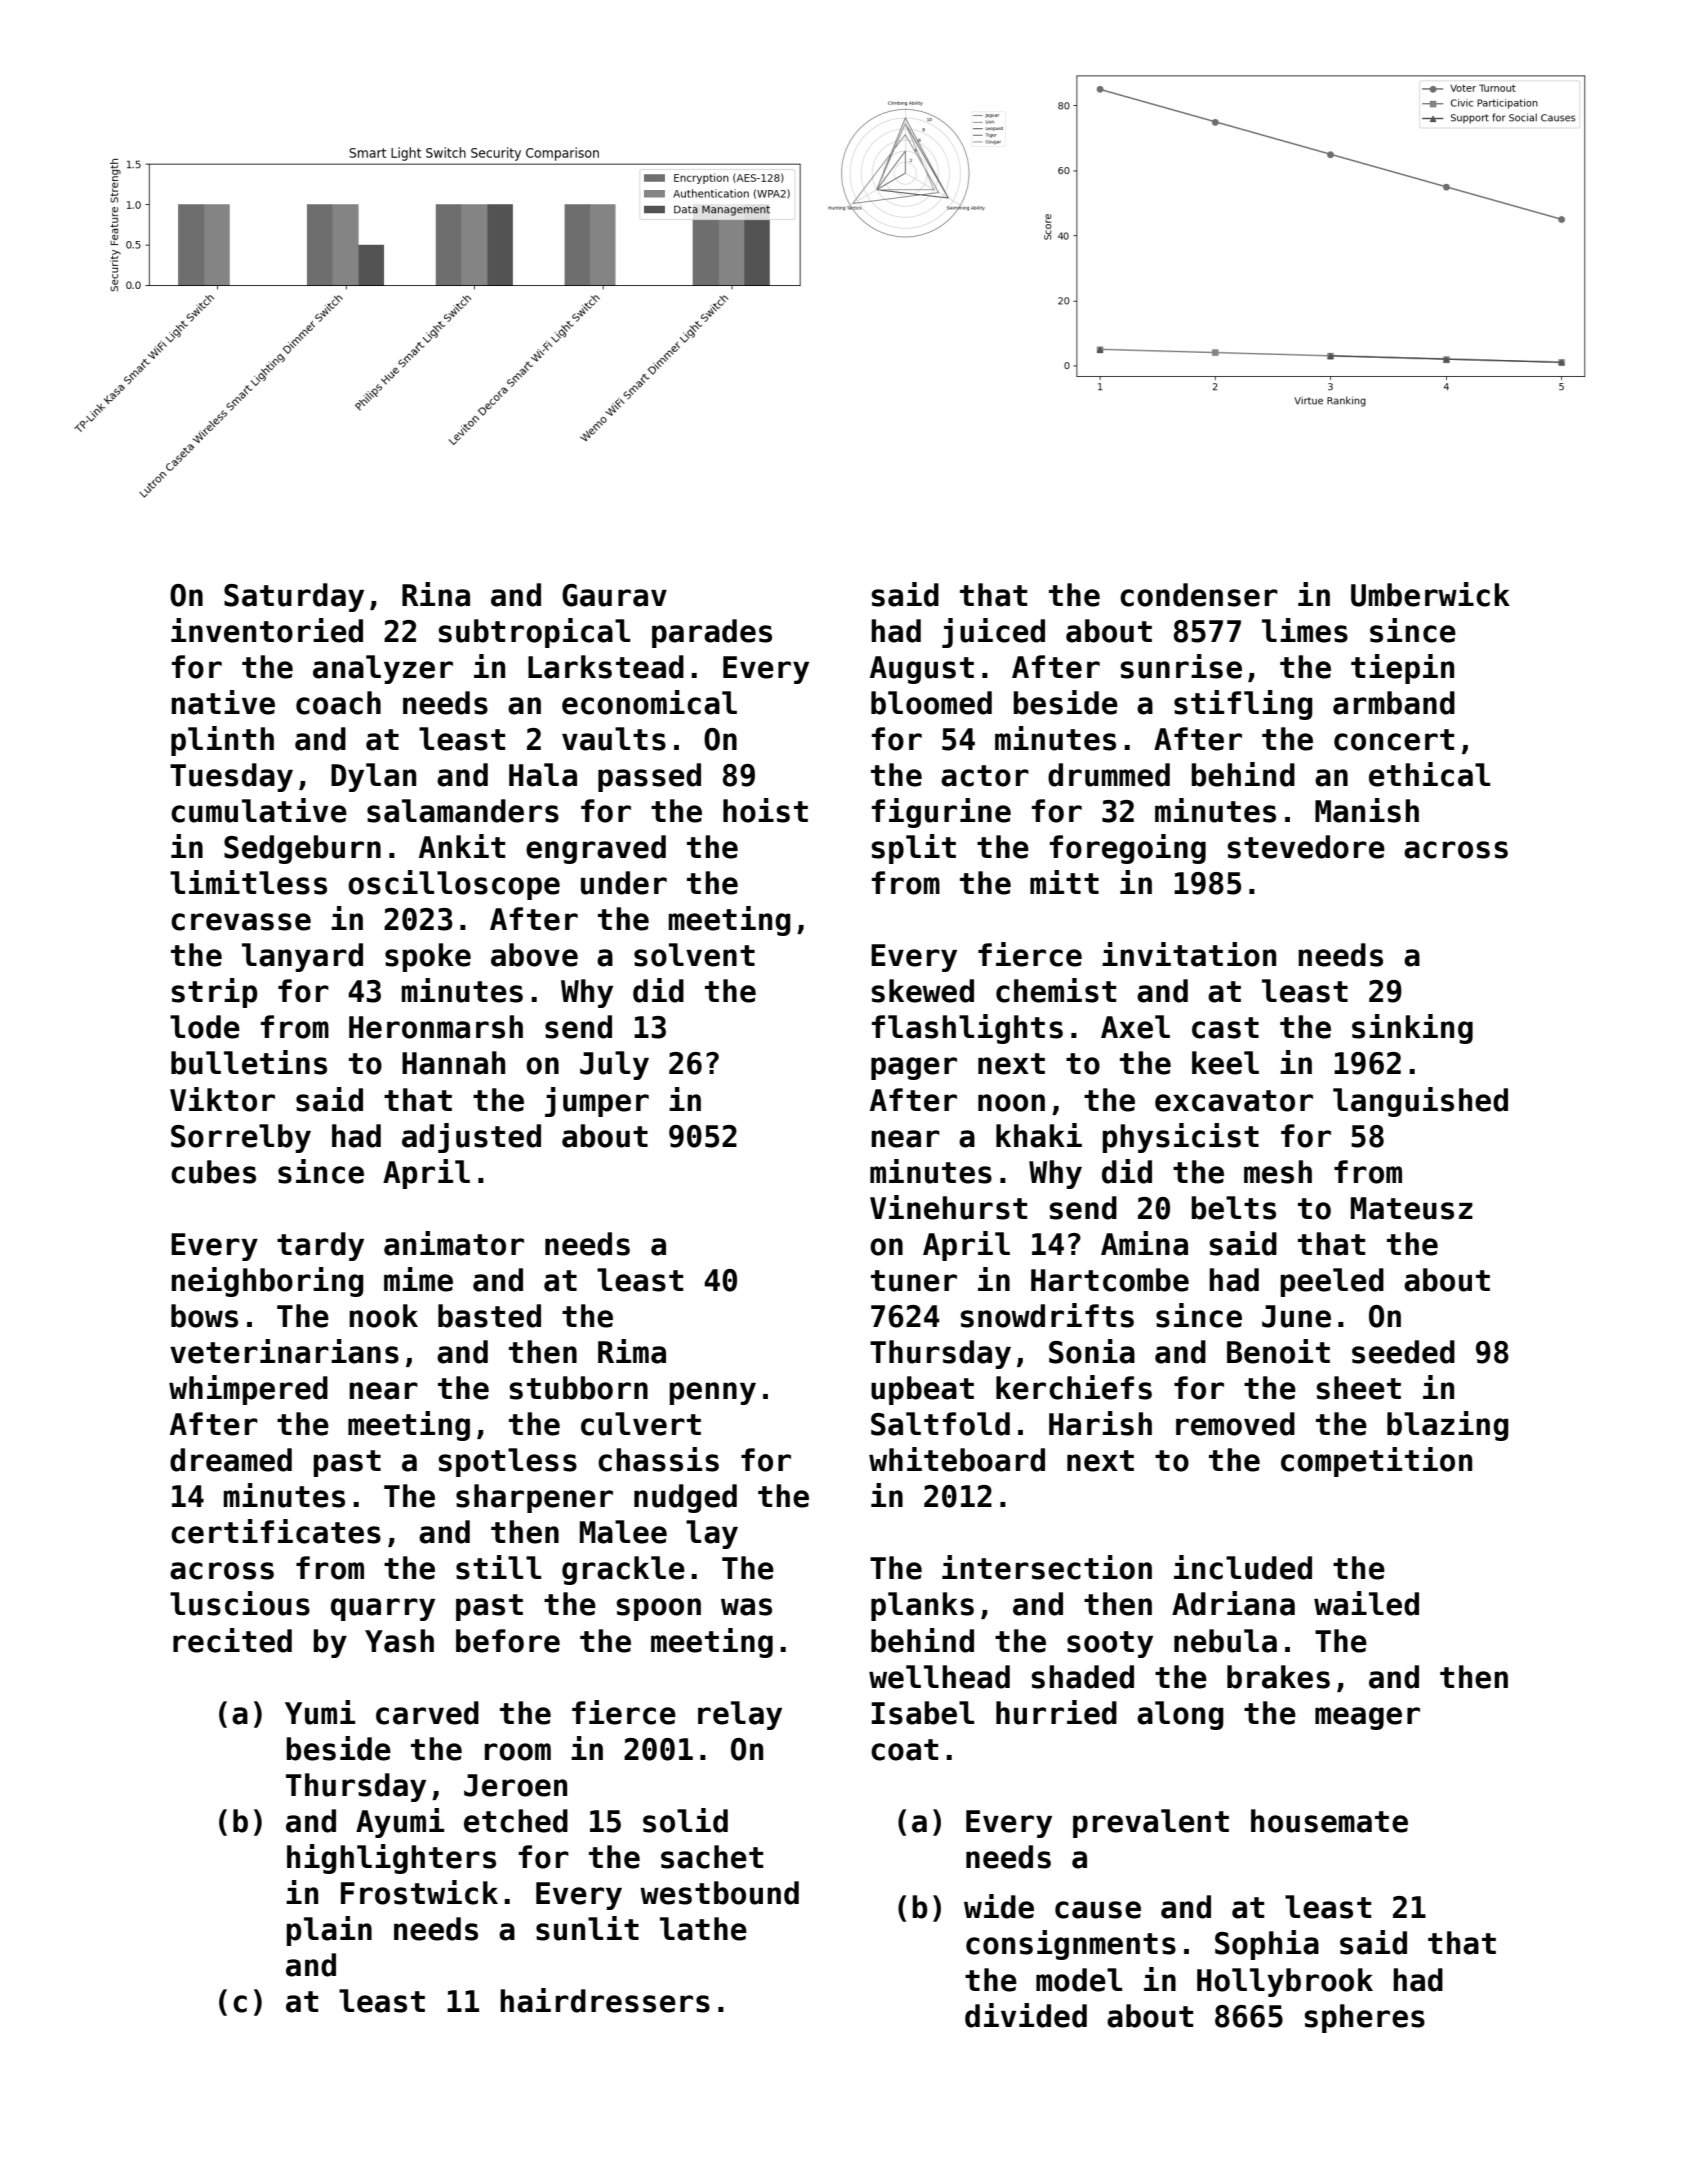 This screenshot has width=1683, height=2178. I want to click on neighboring, so click(267, 1282).
